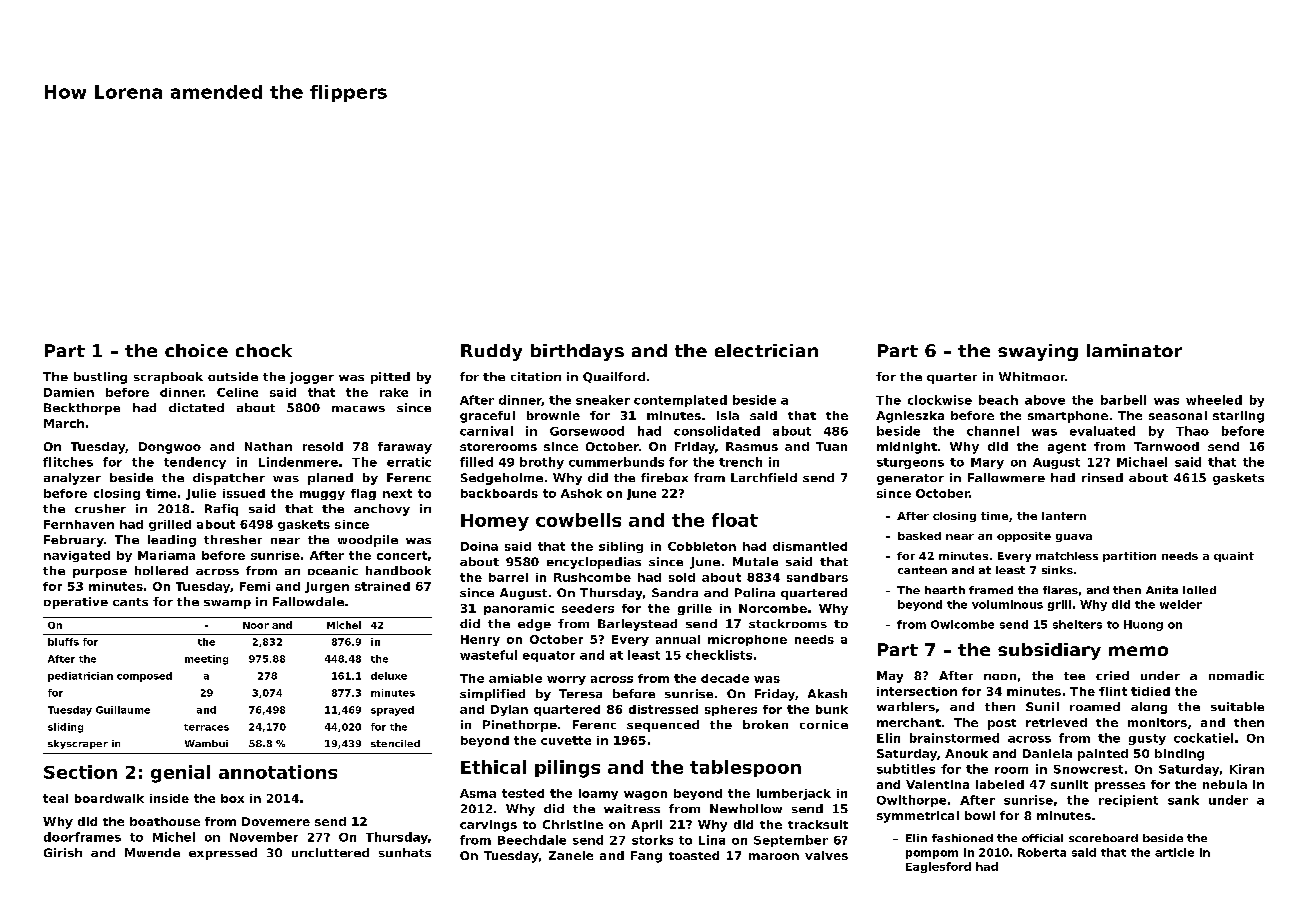  I want to click on sprayed, so click(392, 711).
